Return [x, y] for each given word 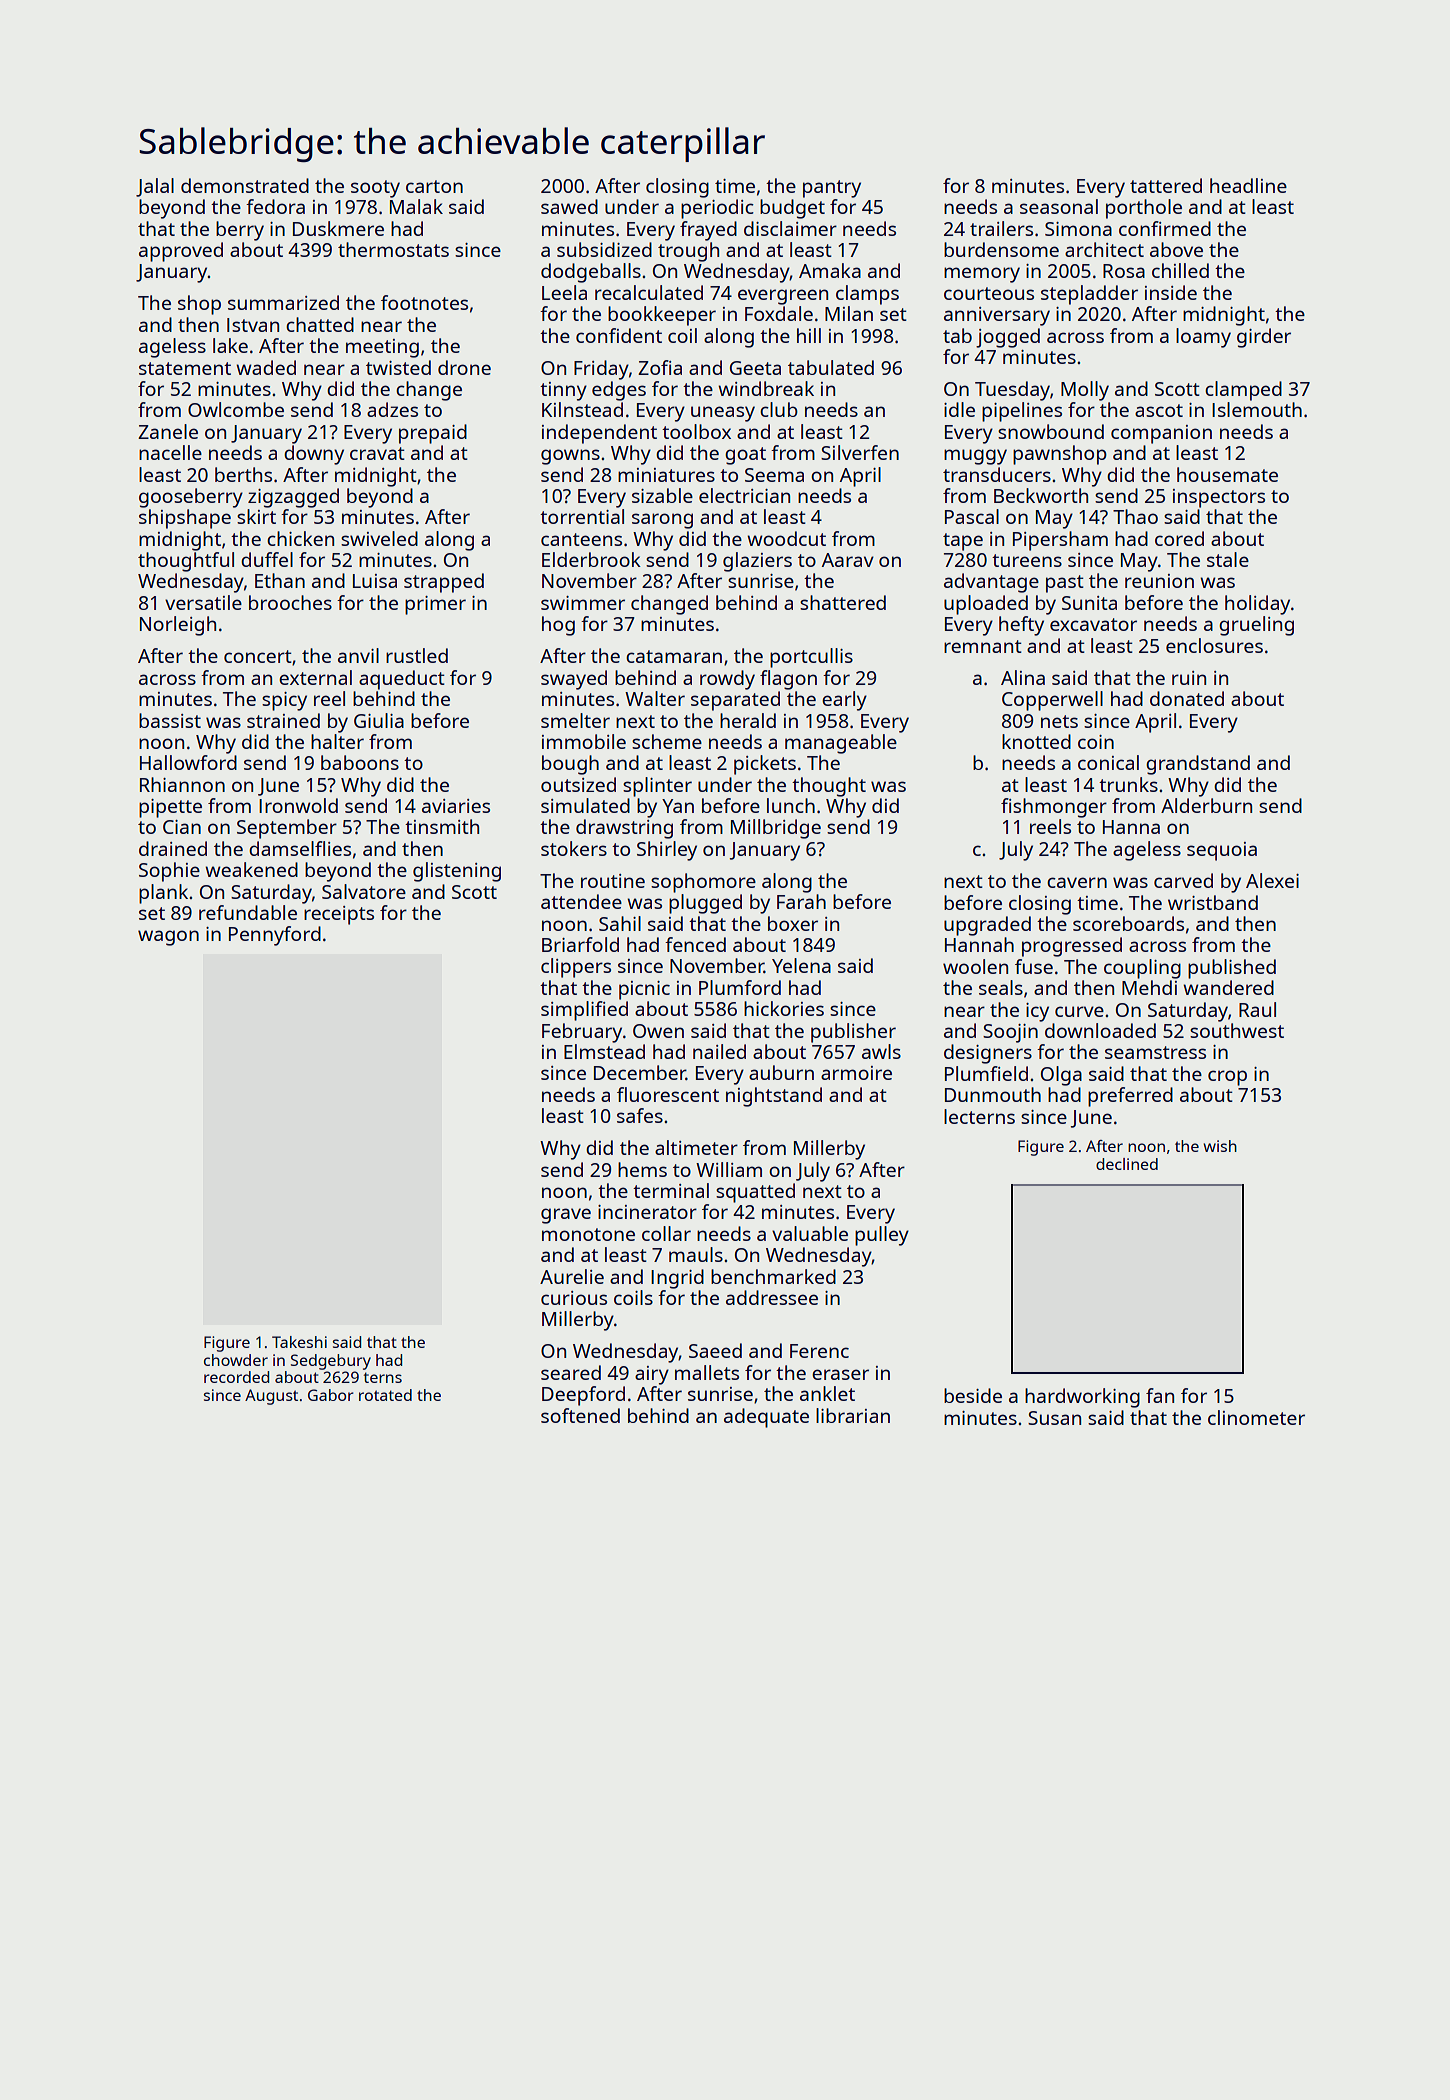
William [729, 1169]
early [844, 701]
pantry [832, 189]
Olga [1061, 1076]
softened [580, 1415]
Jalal [155, 187]
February [582, 1033]
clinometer [1256, 1417]
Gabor [331, 1395]
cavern [1077, 882]
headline [1248, 185]
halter [337, 741]
